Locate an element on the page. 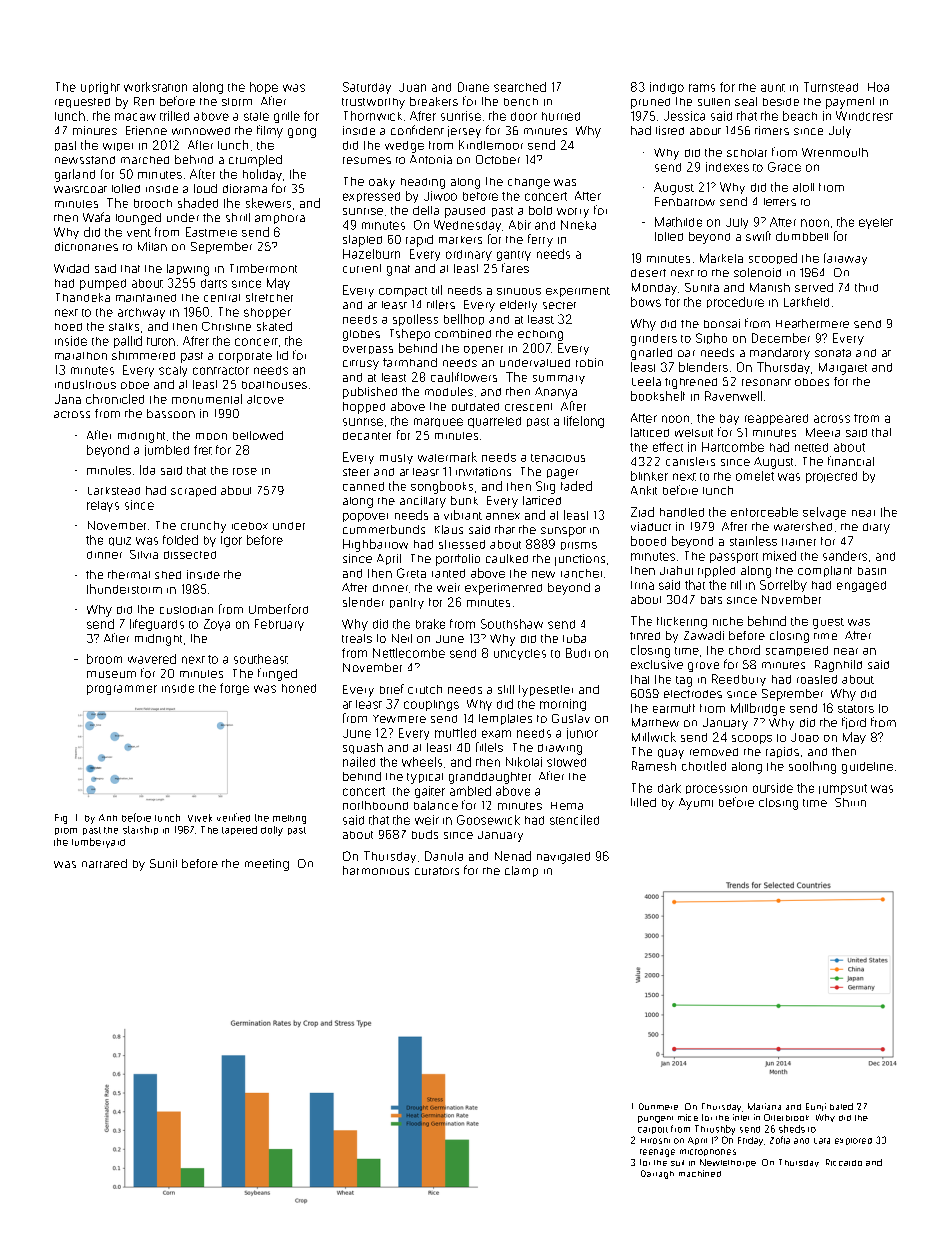 The image size is (952, 1233). drawing is located at coordinates (560, 749).
